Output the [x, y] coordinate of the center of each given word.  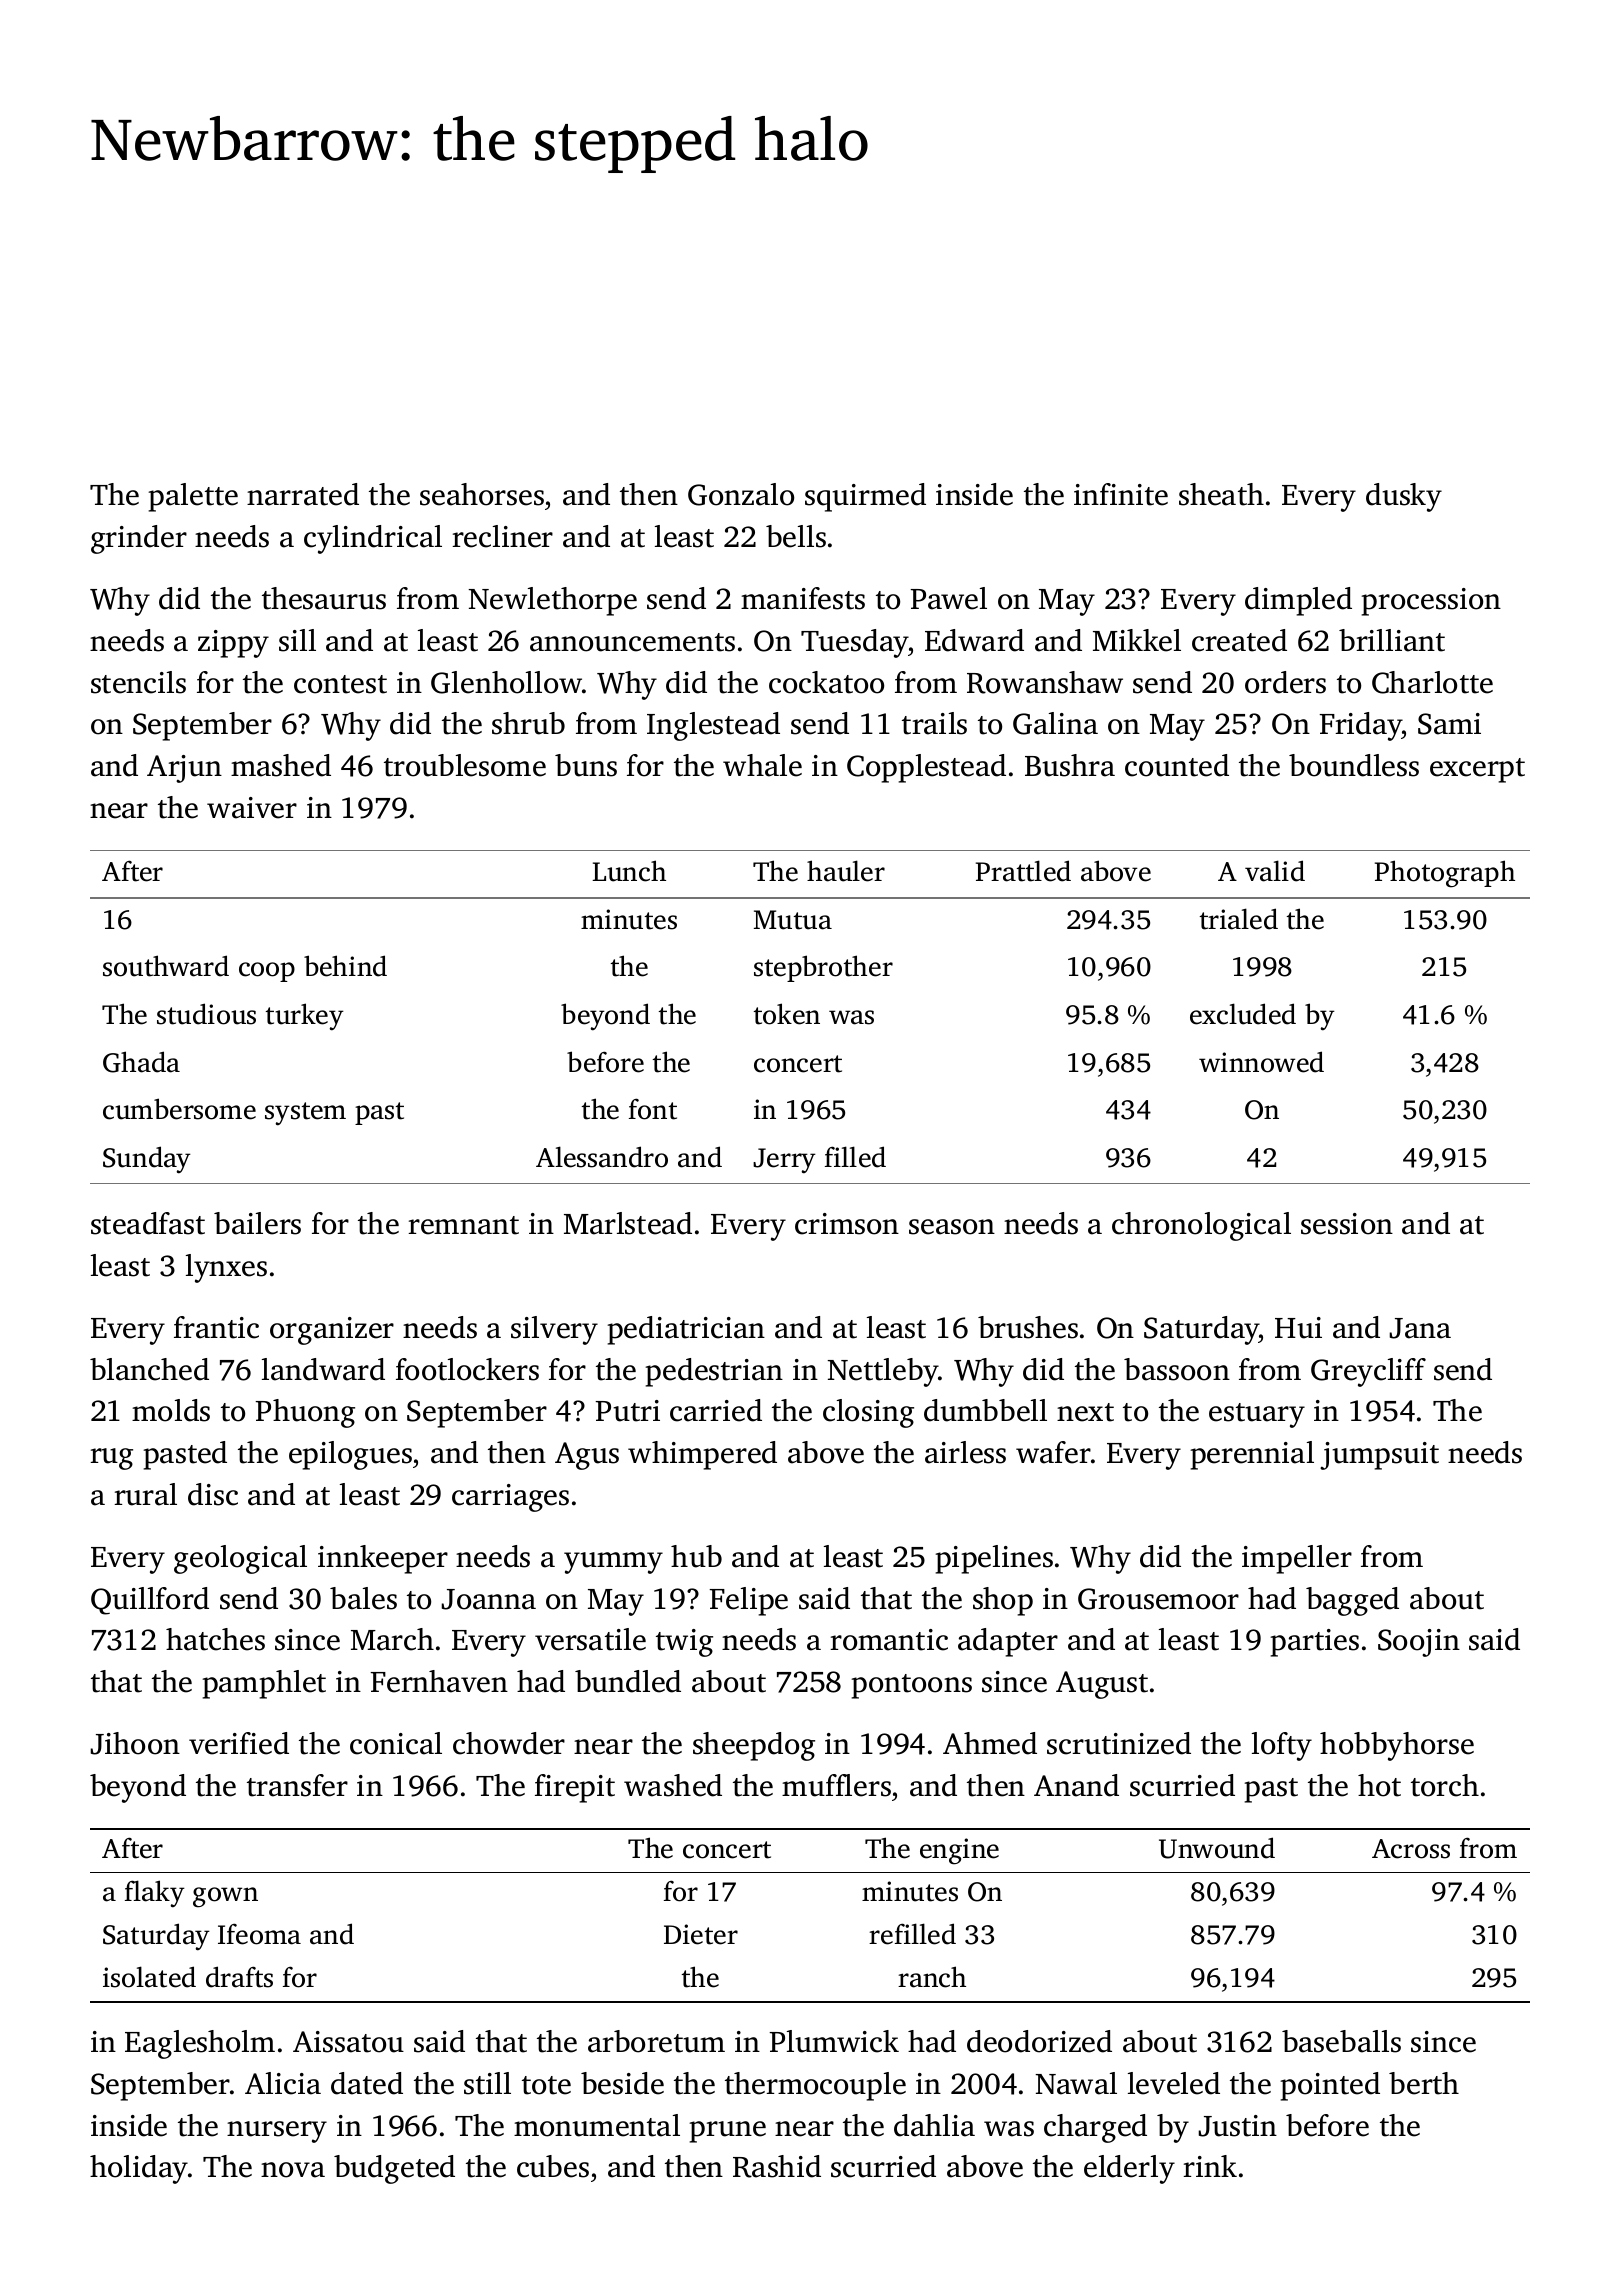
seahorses [482, 494]
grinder [139, 539]
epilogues [350, 1455]
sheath [1221, 494]
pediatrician [686, 1330]
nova [293, 2170]
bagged [1352, 1601]
